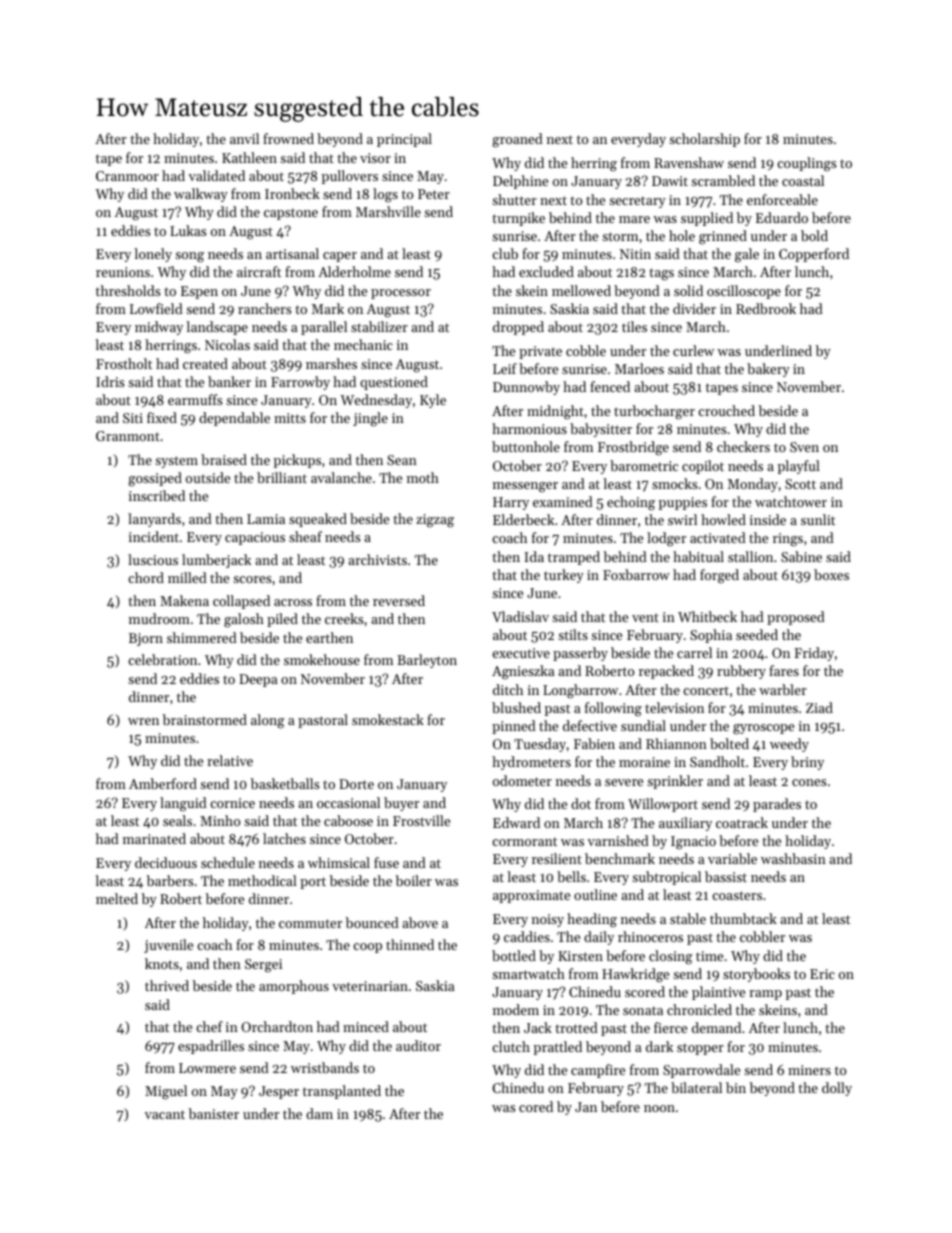 The height and width of the screenshot is (1233, 952). I want to click on anvil, so click(244, 138).
